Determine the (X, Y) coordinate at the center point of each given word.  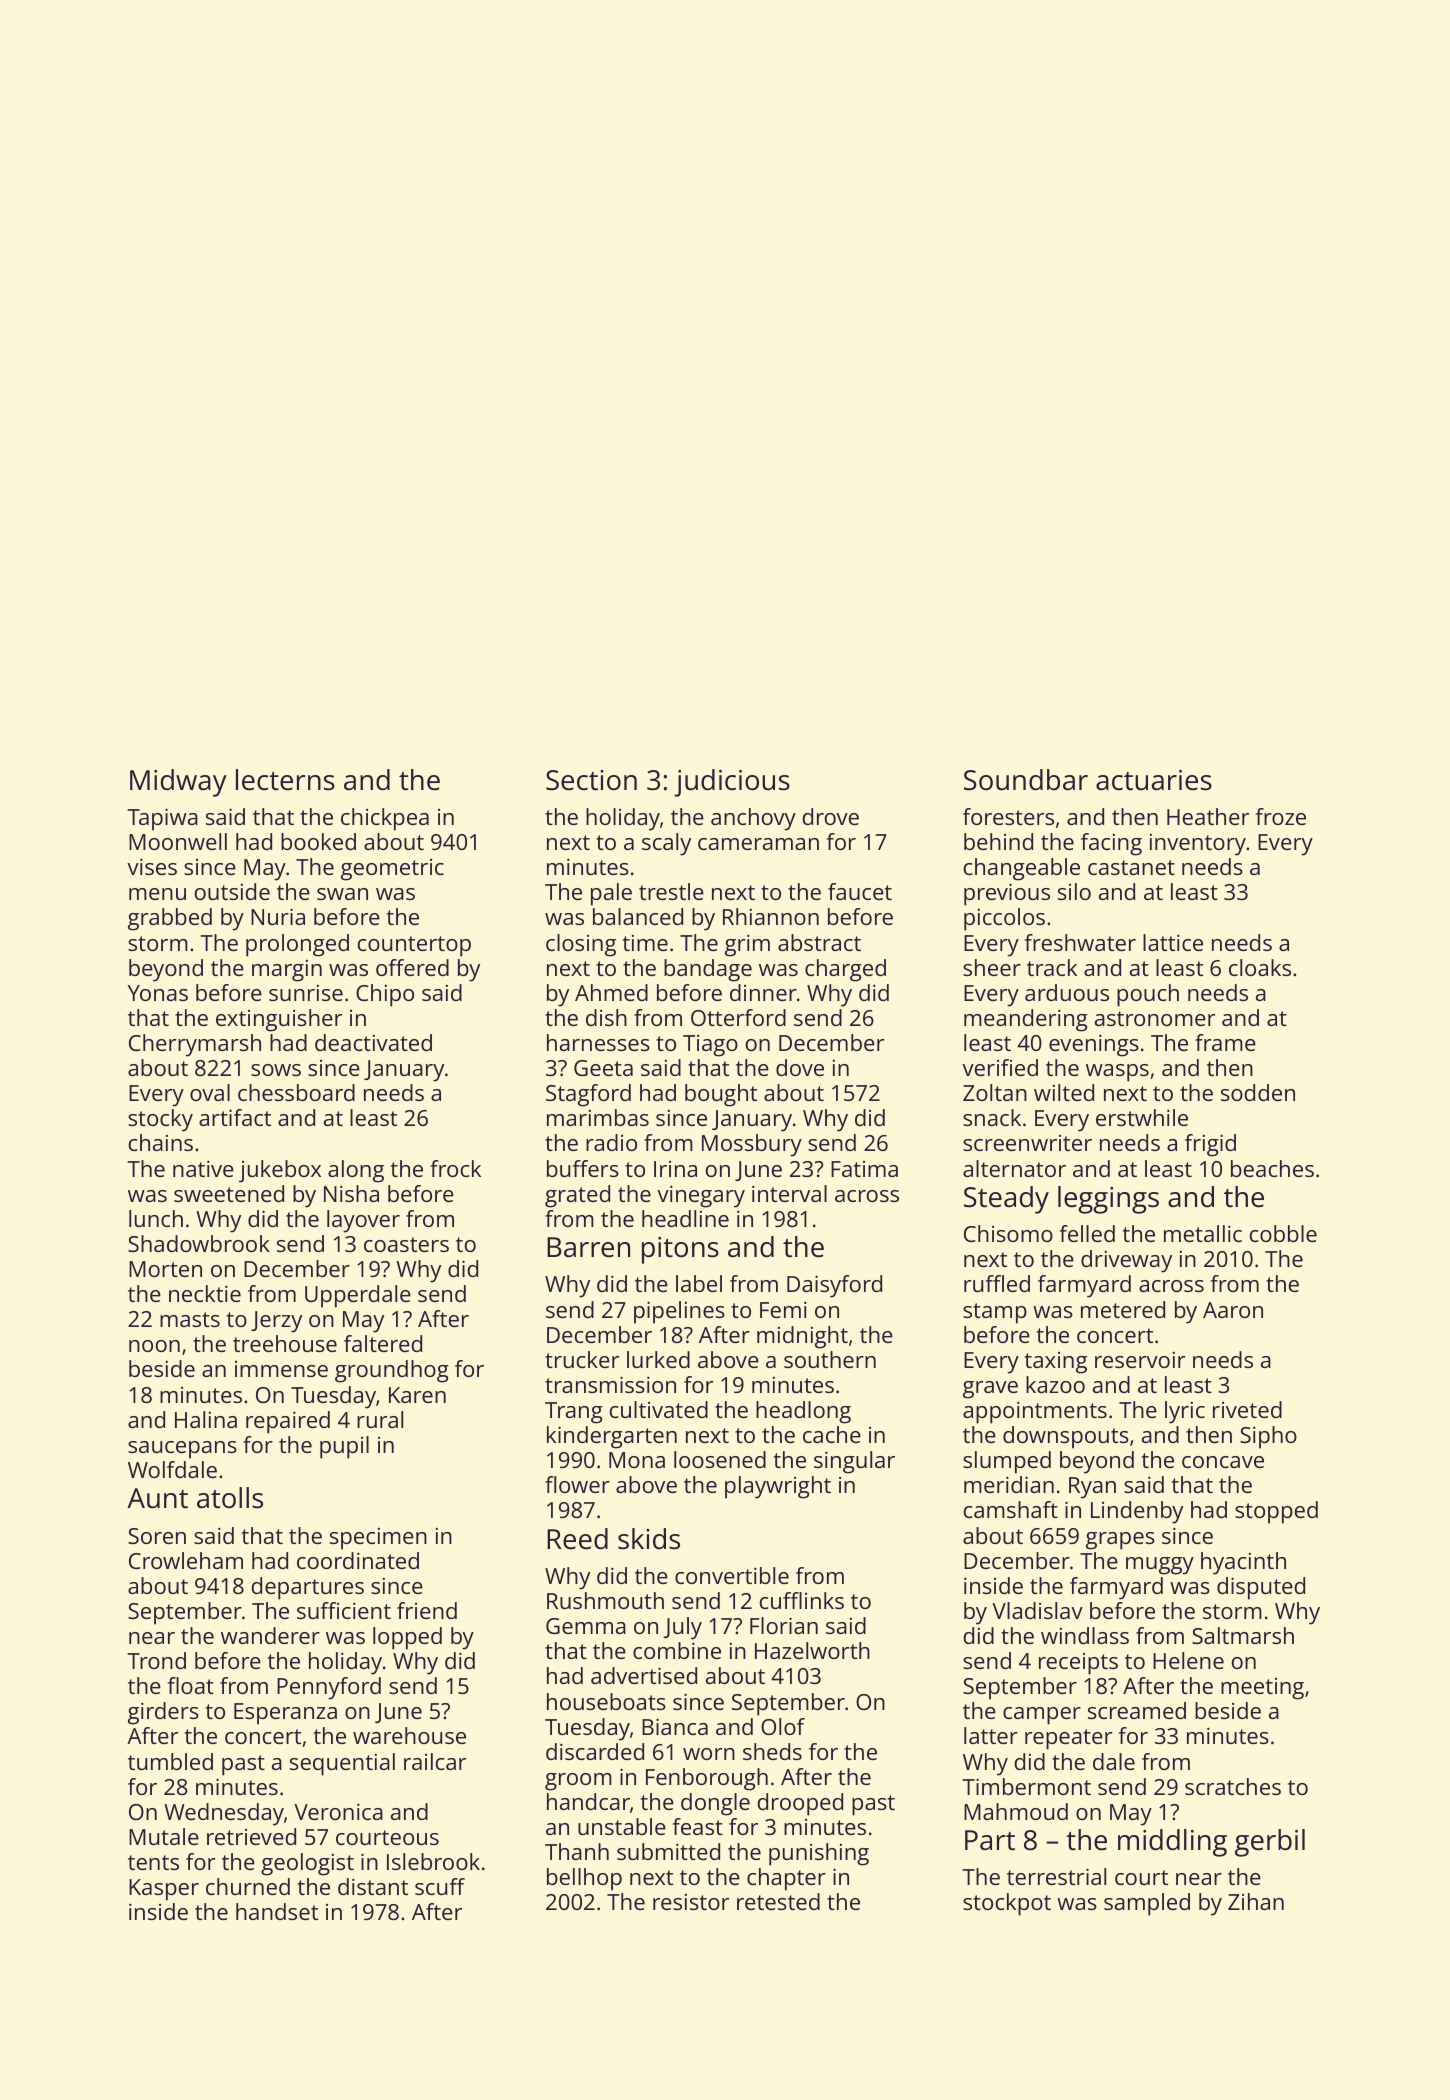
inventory (1198, 845)
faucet (860, 891)
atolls (230, 1498)
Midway (178, 783)
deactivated (373, 1042)
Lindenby (1137, 1512)
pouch (1148, 995)
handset (277, 1911)
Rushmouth (605, 1600)
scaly (666, 844)
